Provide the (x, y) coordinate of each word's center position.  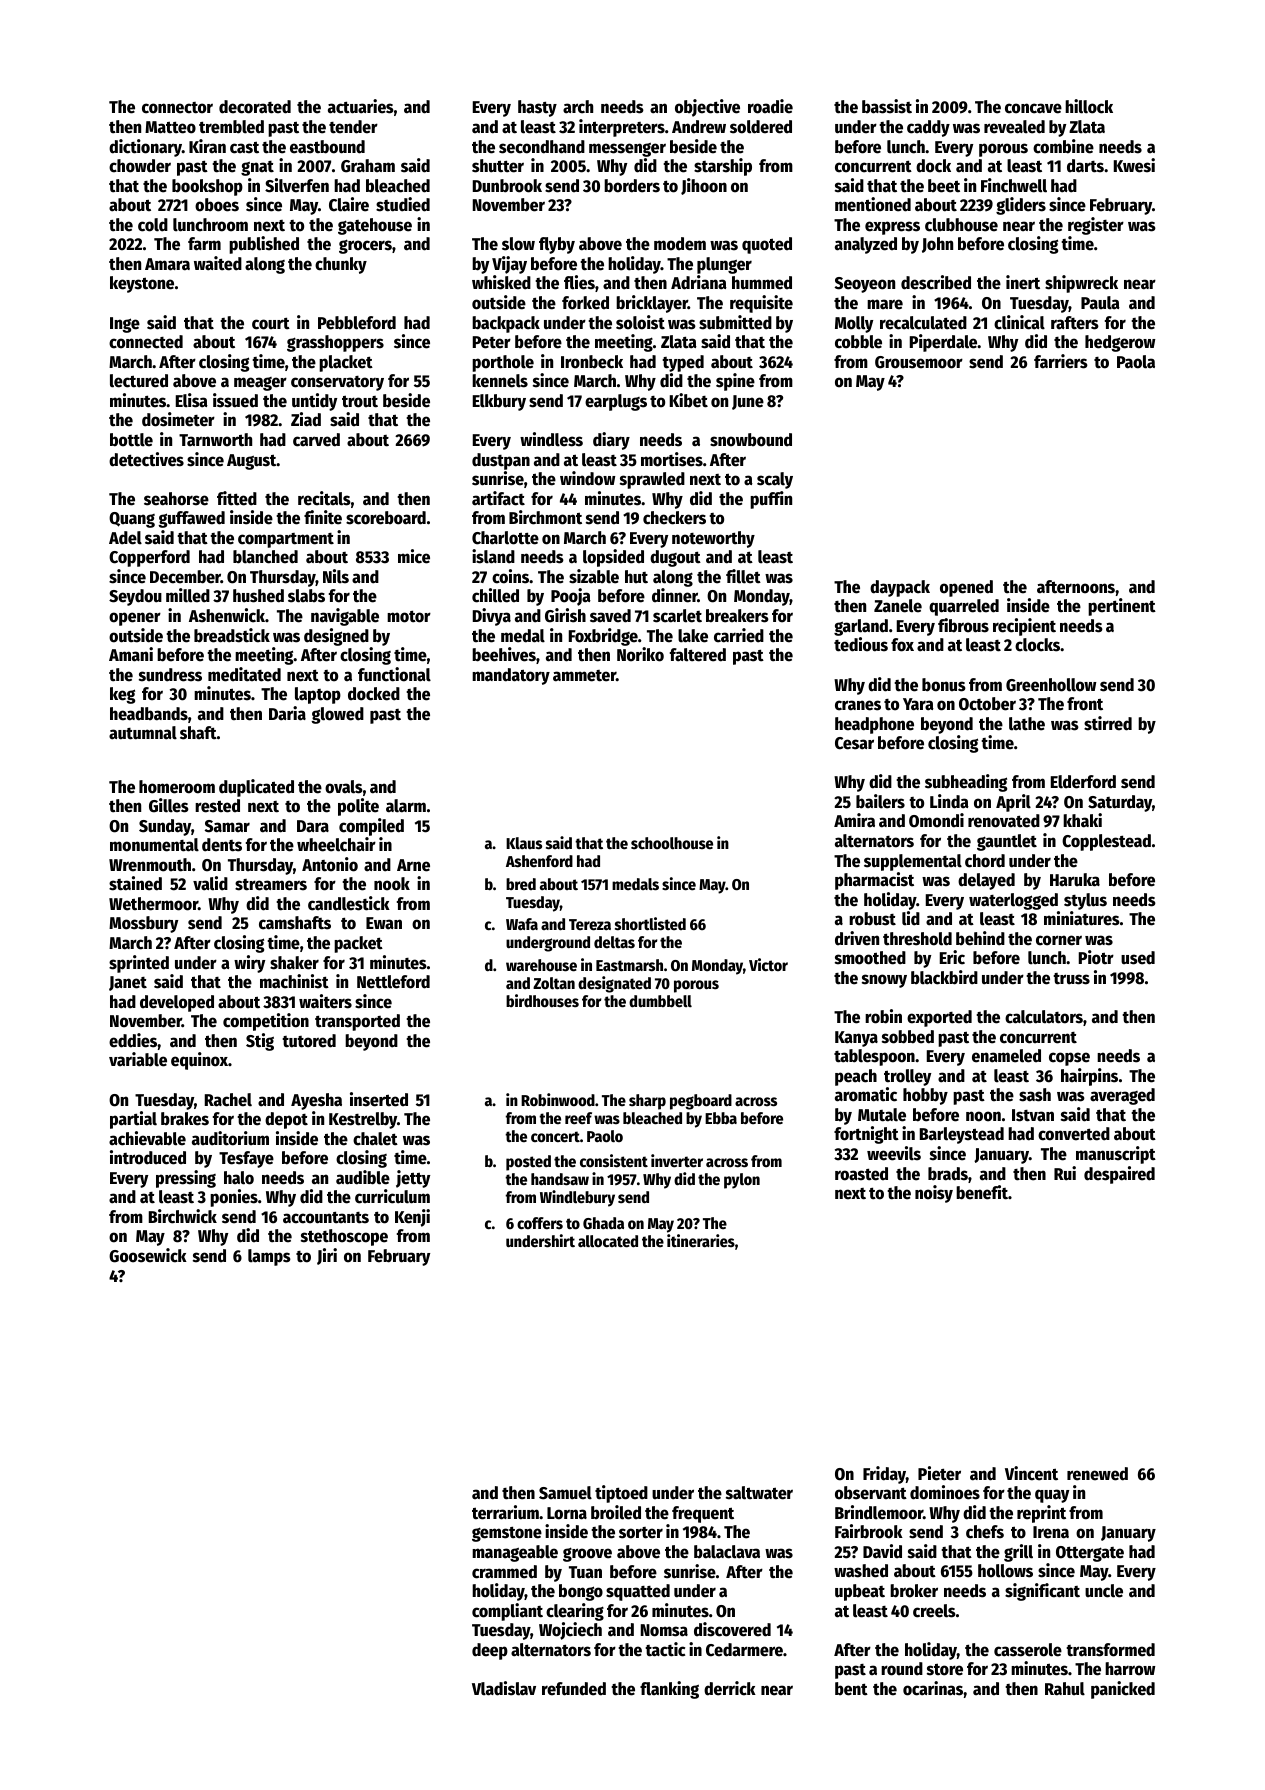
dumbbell (660, 1001)
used (1138, 958)
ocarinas (933, 1688)
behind (980, 938)
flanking (669, 1690)
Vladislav (504, 1688)
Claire (349, 204)
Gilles (169, 805)
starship (723, 167)
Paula (1100, 303)
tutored (309, 1041)
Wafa (522, 924)
